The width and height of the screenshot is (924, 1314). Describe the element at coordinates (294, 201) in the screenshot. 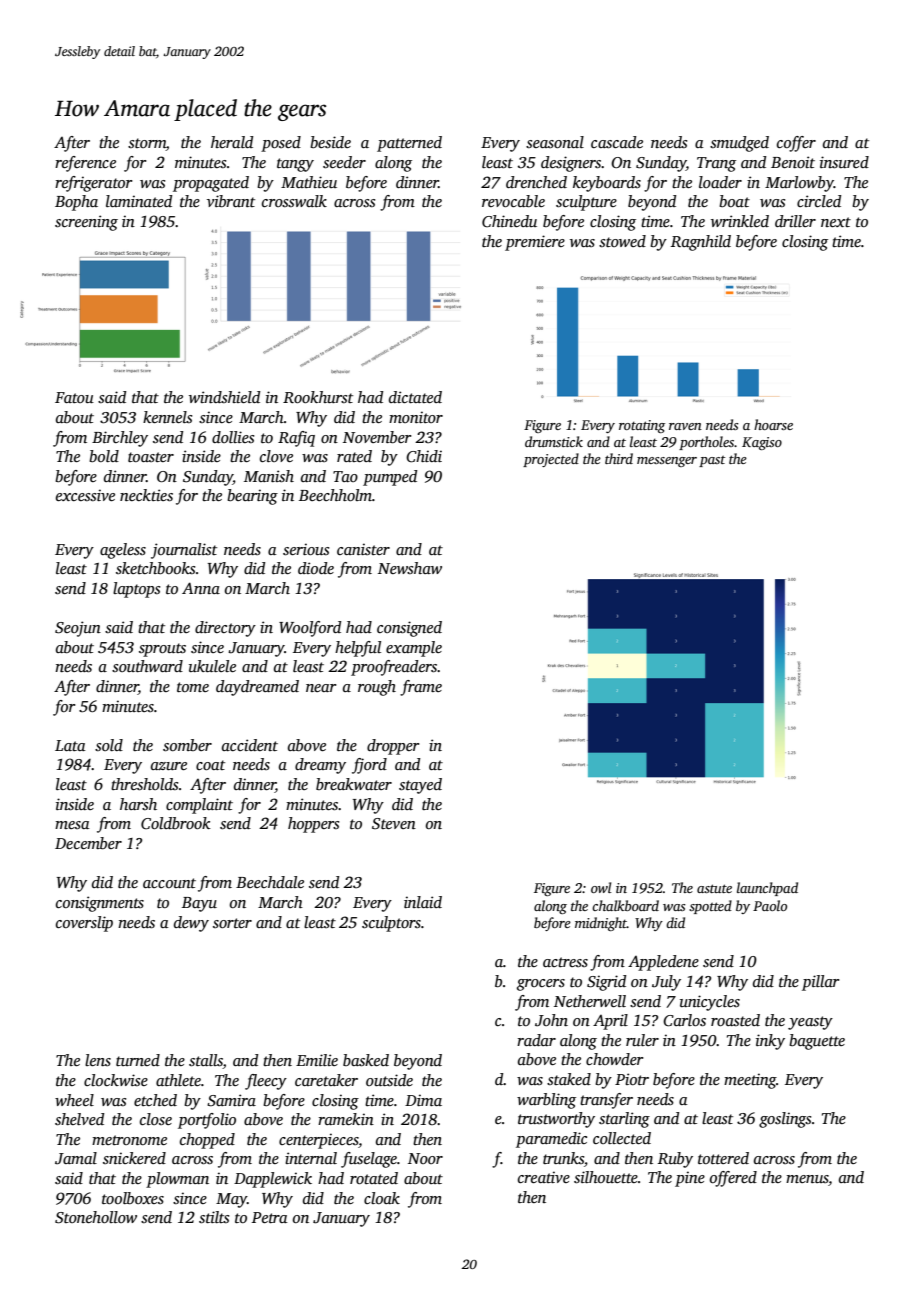

I see `crosswalk` at that location.
